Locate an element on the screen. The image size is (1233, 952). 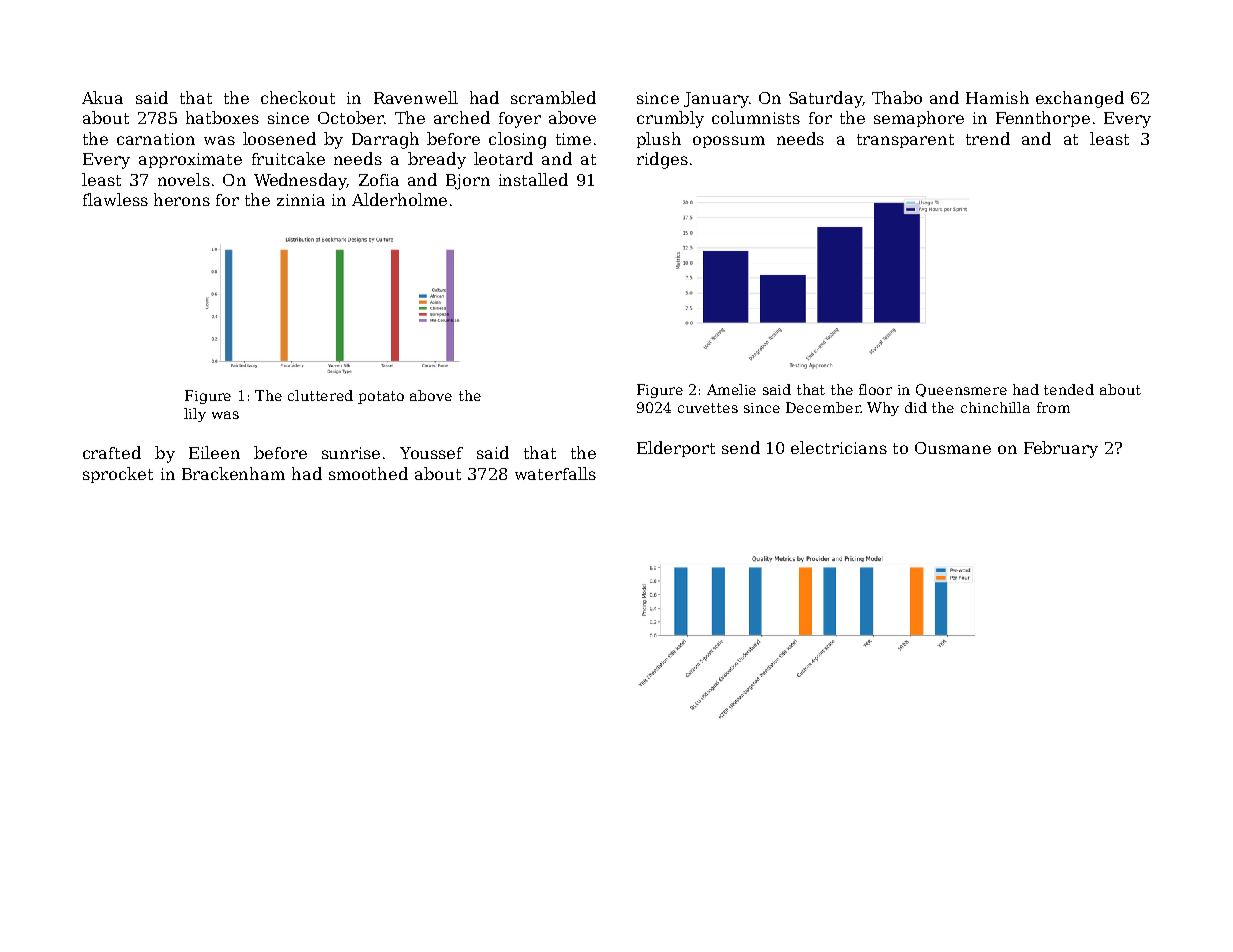
Eileen is located at coordinates (214, 452).
